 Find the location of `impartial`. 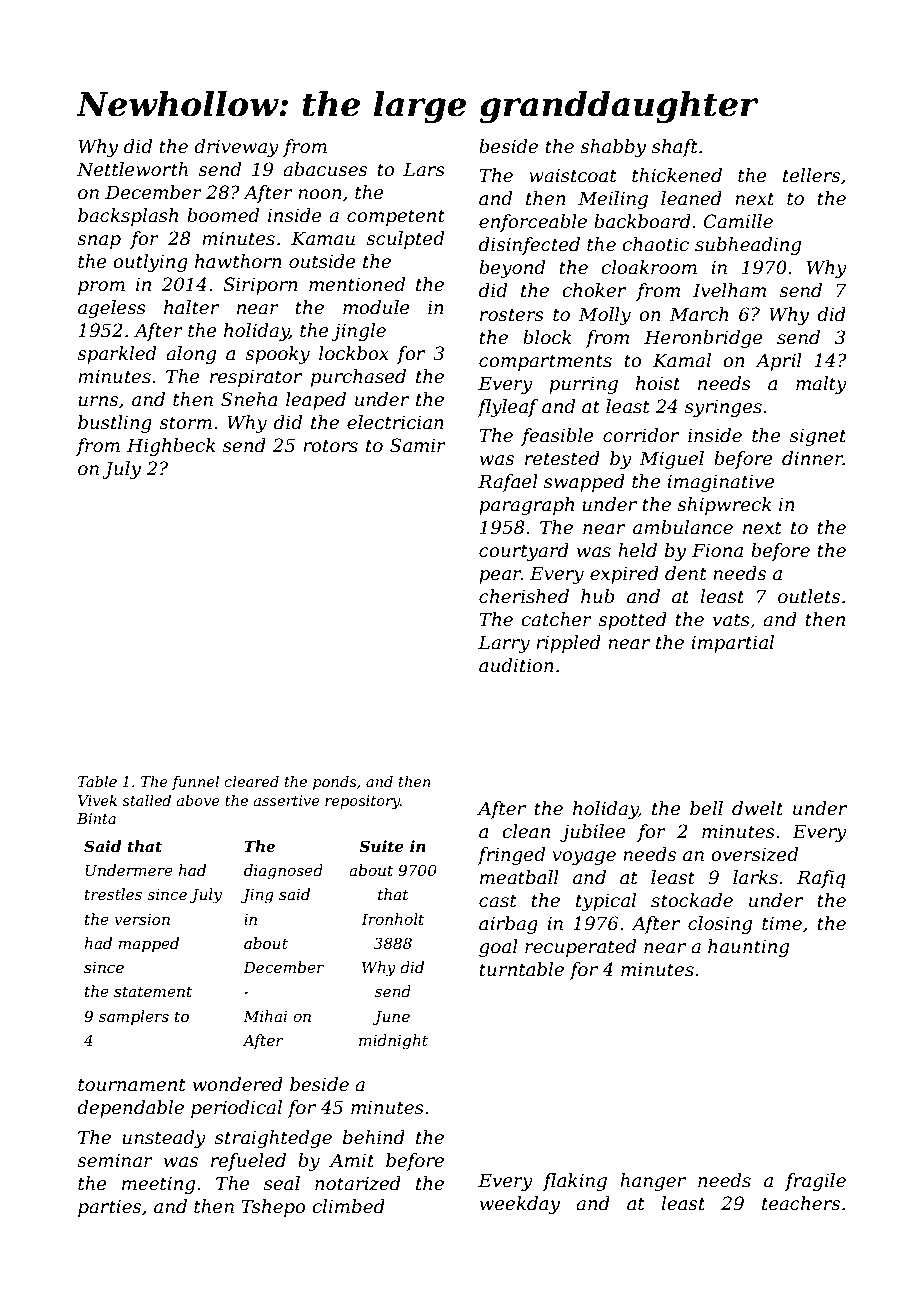

impartial is located at coordinates (732, 644).
